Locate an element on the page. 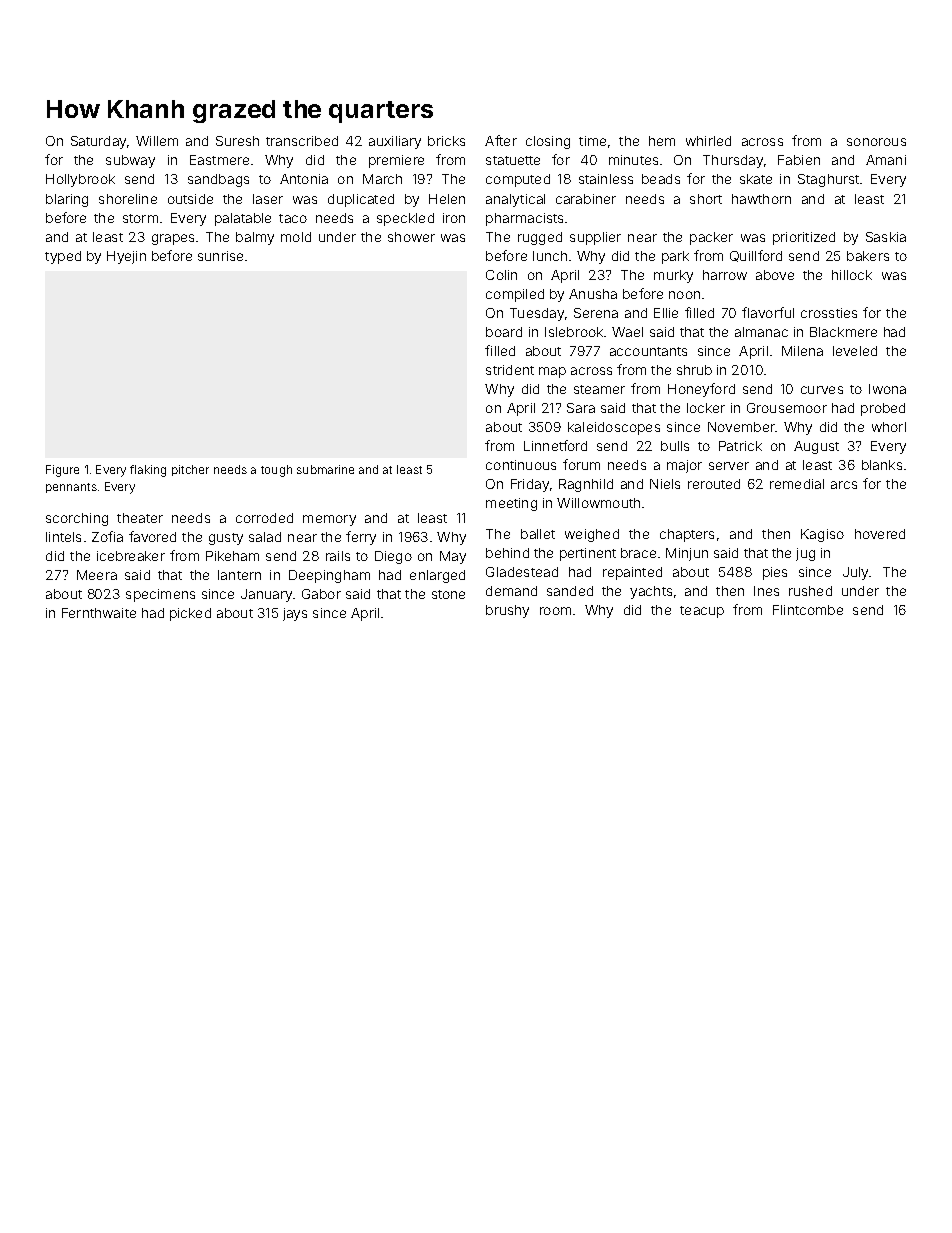  Blackmere is located at coordinates (843, 332).
